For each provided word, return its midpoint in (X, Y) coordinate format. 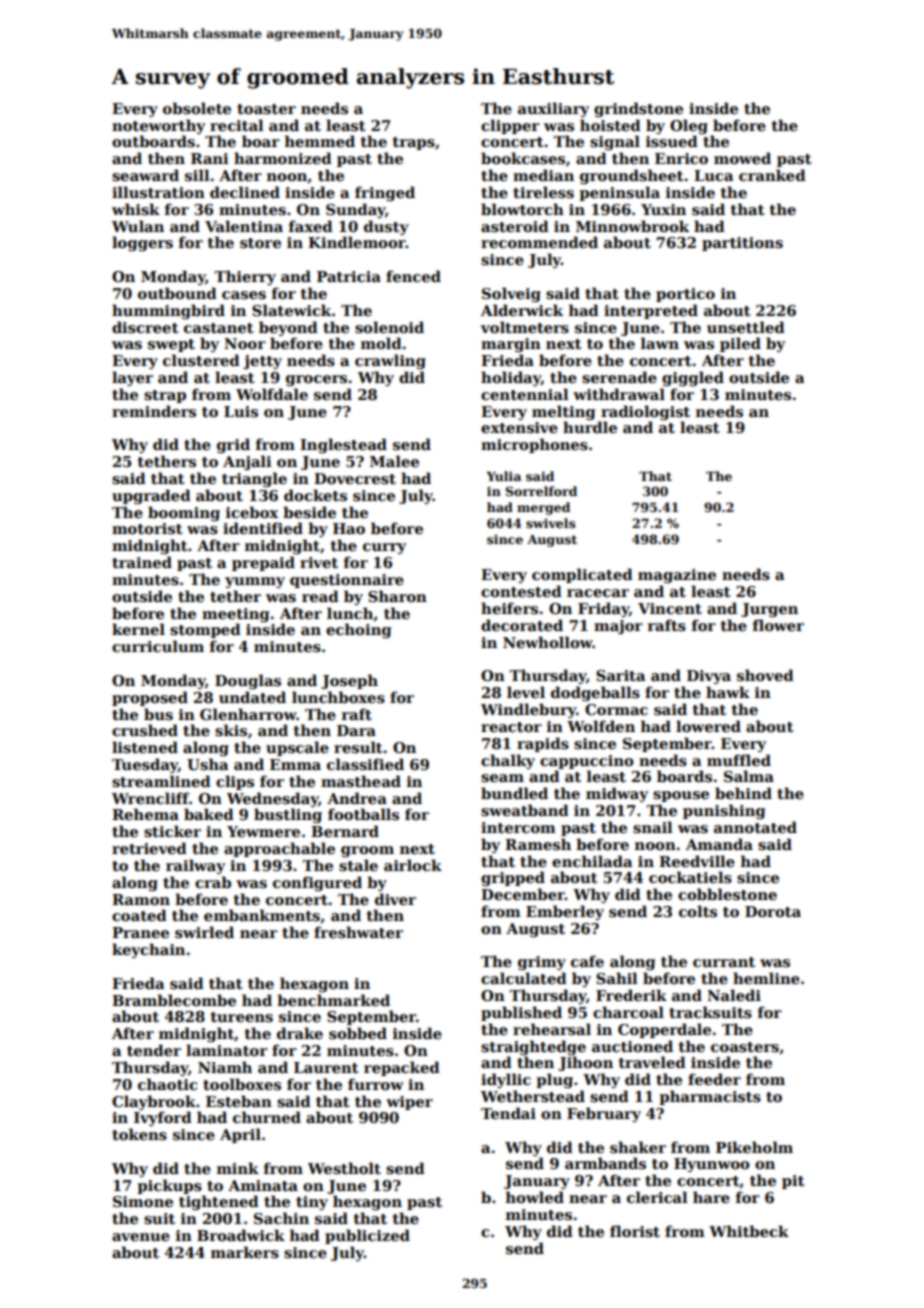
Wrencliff (150, 798)
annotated (755, 827)
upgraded (151, 496)
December (523, 894)
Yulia (503, 476)
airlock (413, 865)
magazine (677, 576)
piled (740, 344)
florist (635, 1231)
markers (245, 1252)
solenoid (389, 327)
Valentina (244, 226)
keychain (148, 950)
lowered (708, 726)
